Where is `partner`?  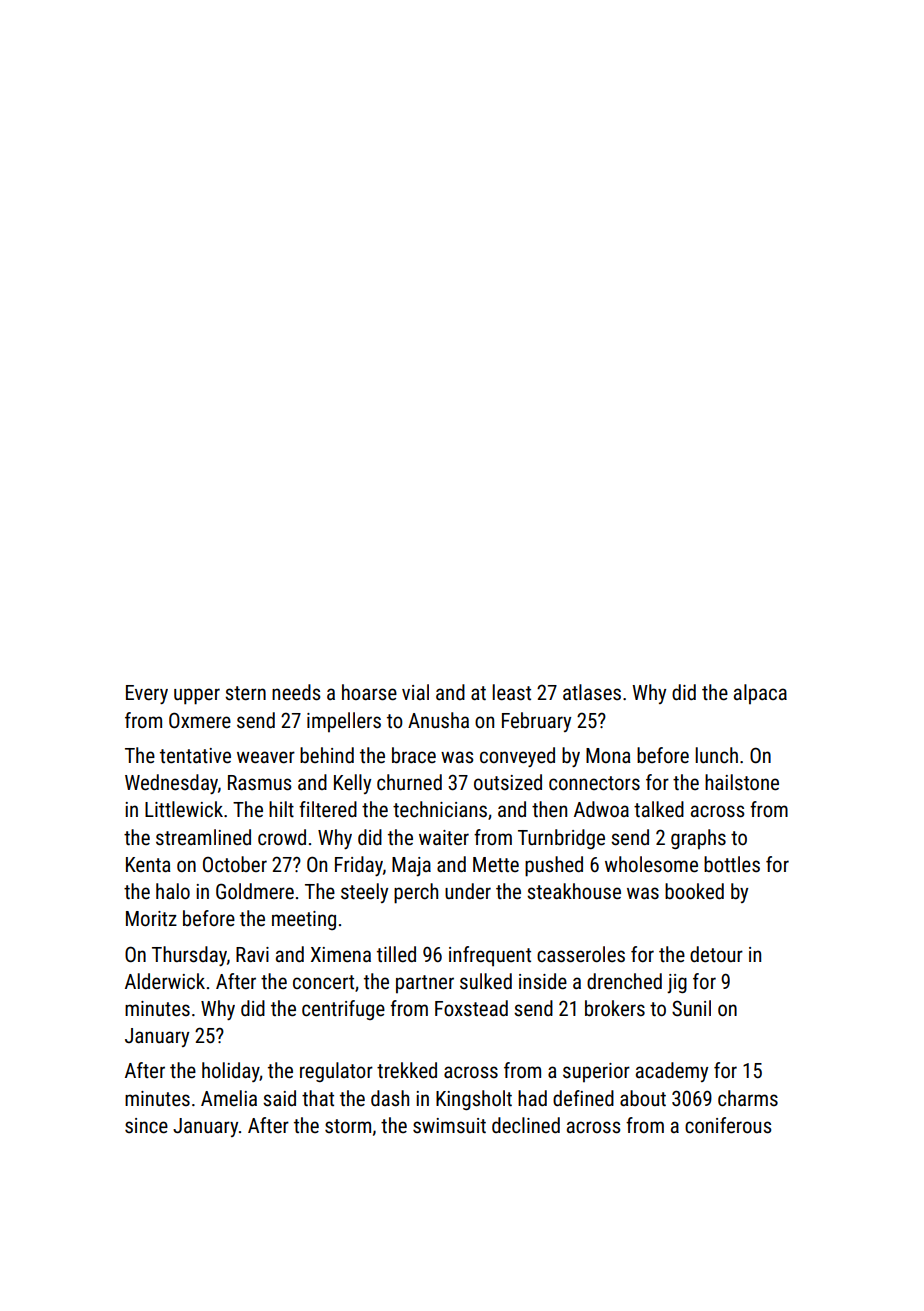 partner is located at coordinates (425, 984).
